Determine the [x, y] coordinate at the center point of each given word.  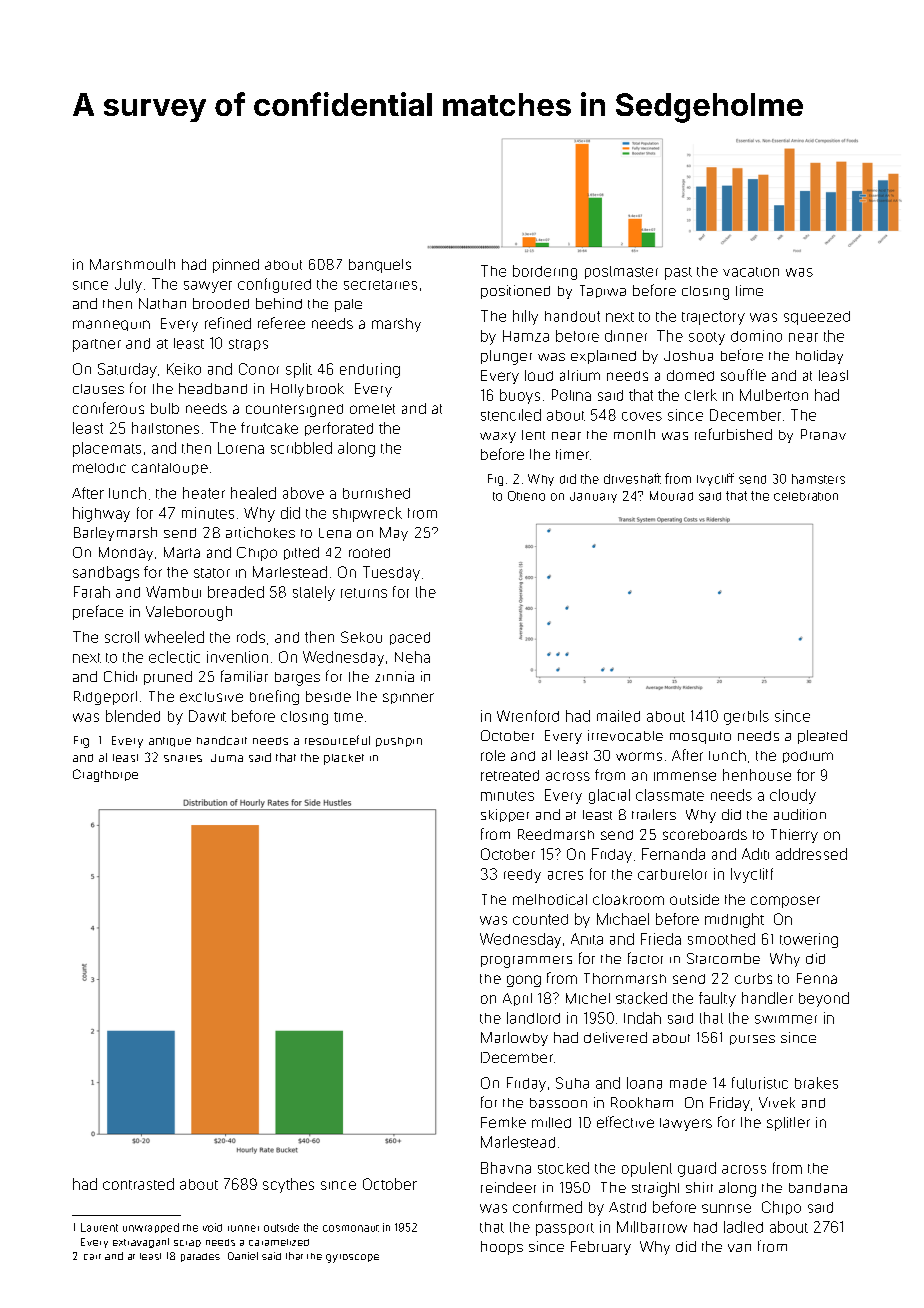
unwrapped [151, 1228]
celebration [806, 496]
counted [540, 919]
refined [228, 323]
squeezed [817, 318]
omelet [372, 409]
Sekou [361, 637]
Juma [227, 758]
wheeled [174, 637]
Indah [642, 1018]
